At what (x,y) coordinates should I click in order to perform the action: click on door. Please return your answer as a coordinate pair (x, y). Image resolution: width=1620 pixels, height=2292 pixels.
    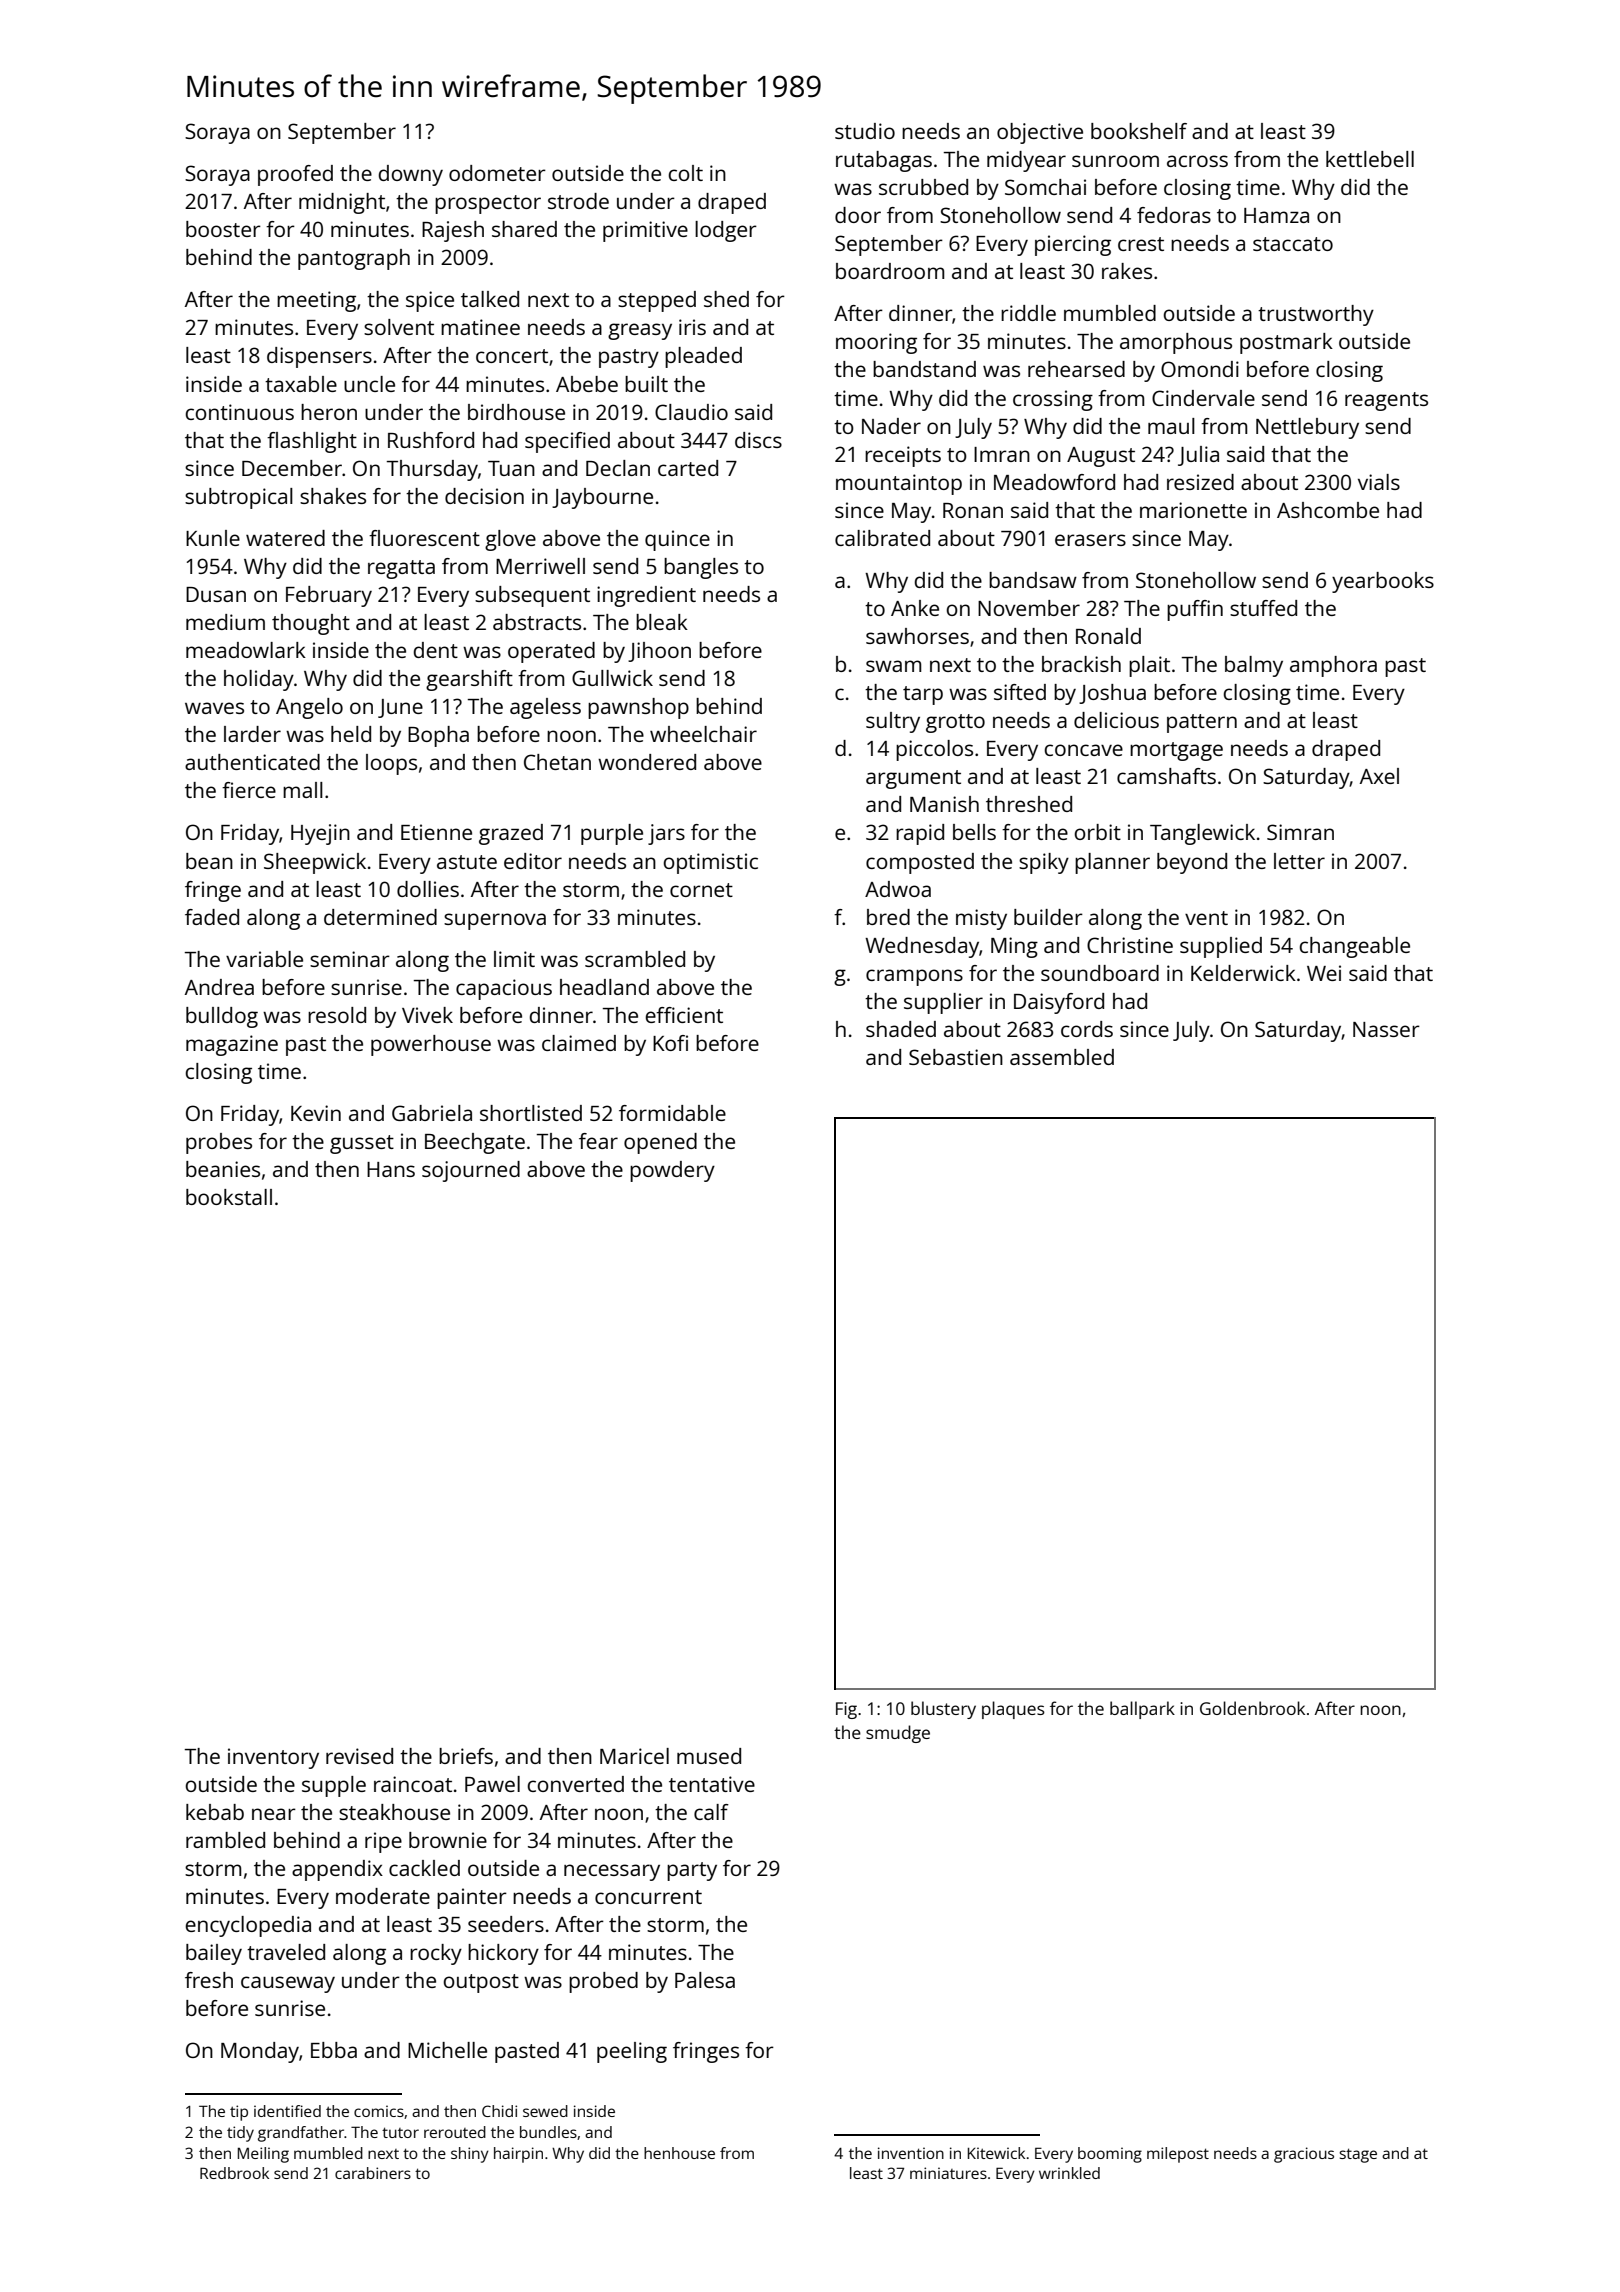
    Looking at the image, I should click on (858, 215).
